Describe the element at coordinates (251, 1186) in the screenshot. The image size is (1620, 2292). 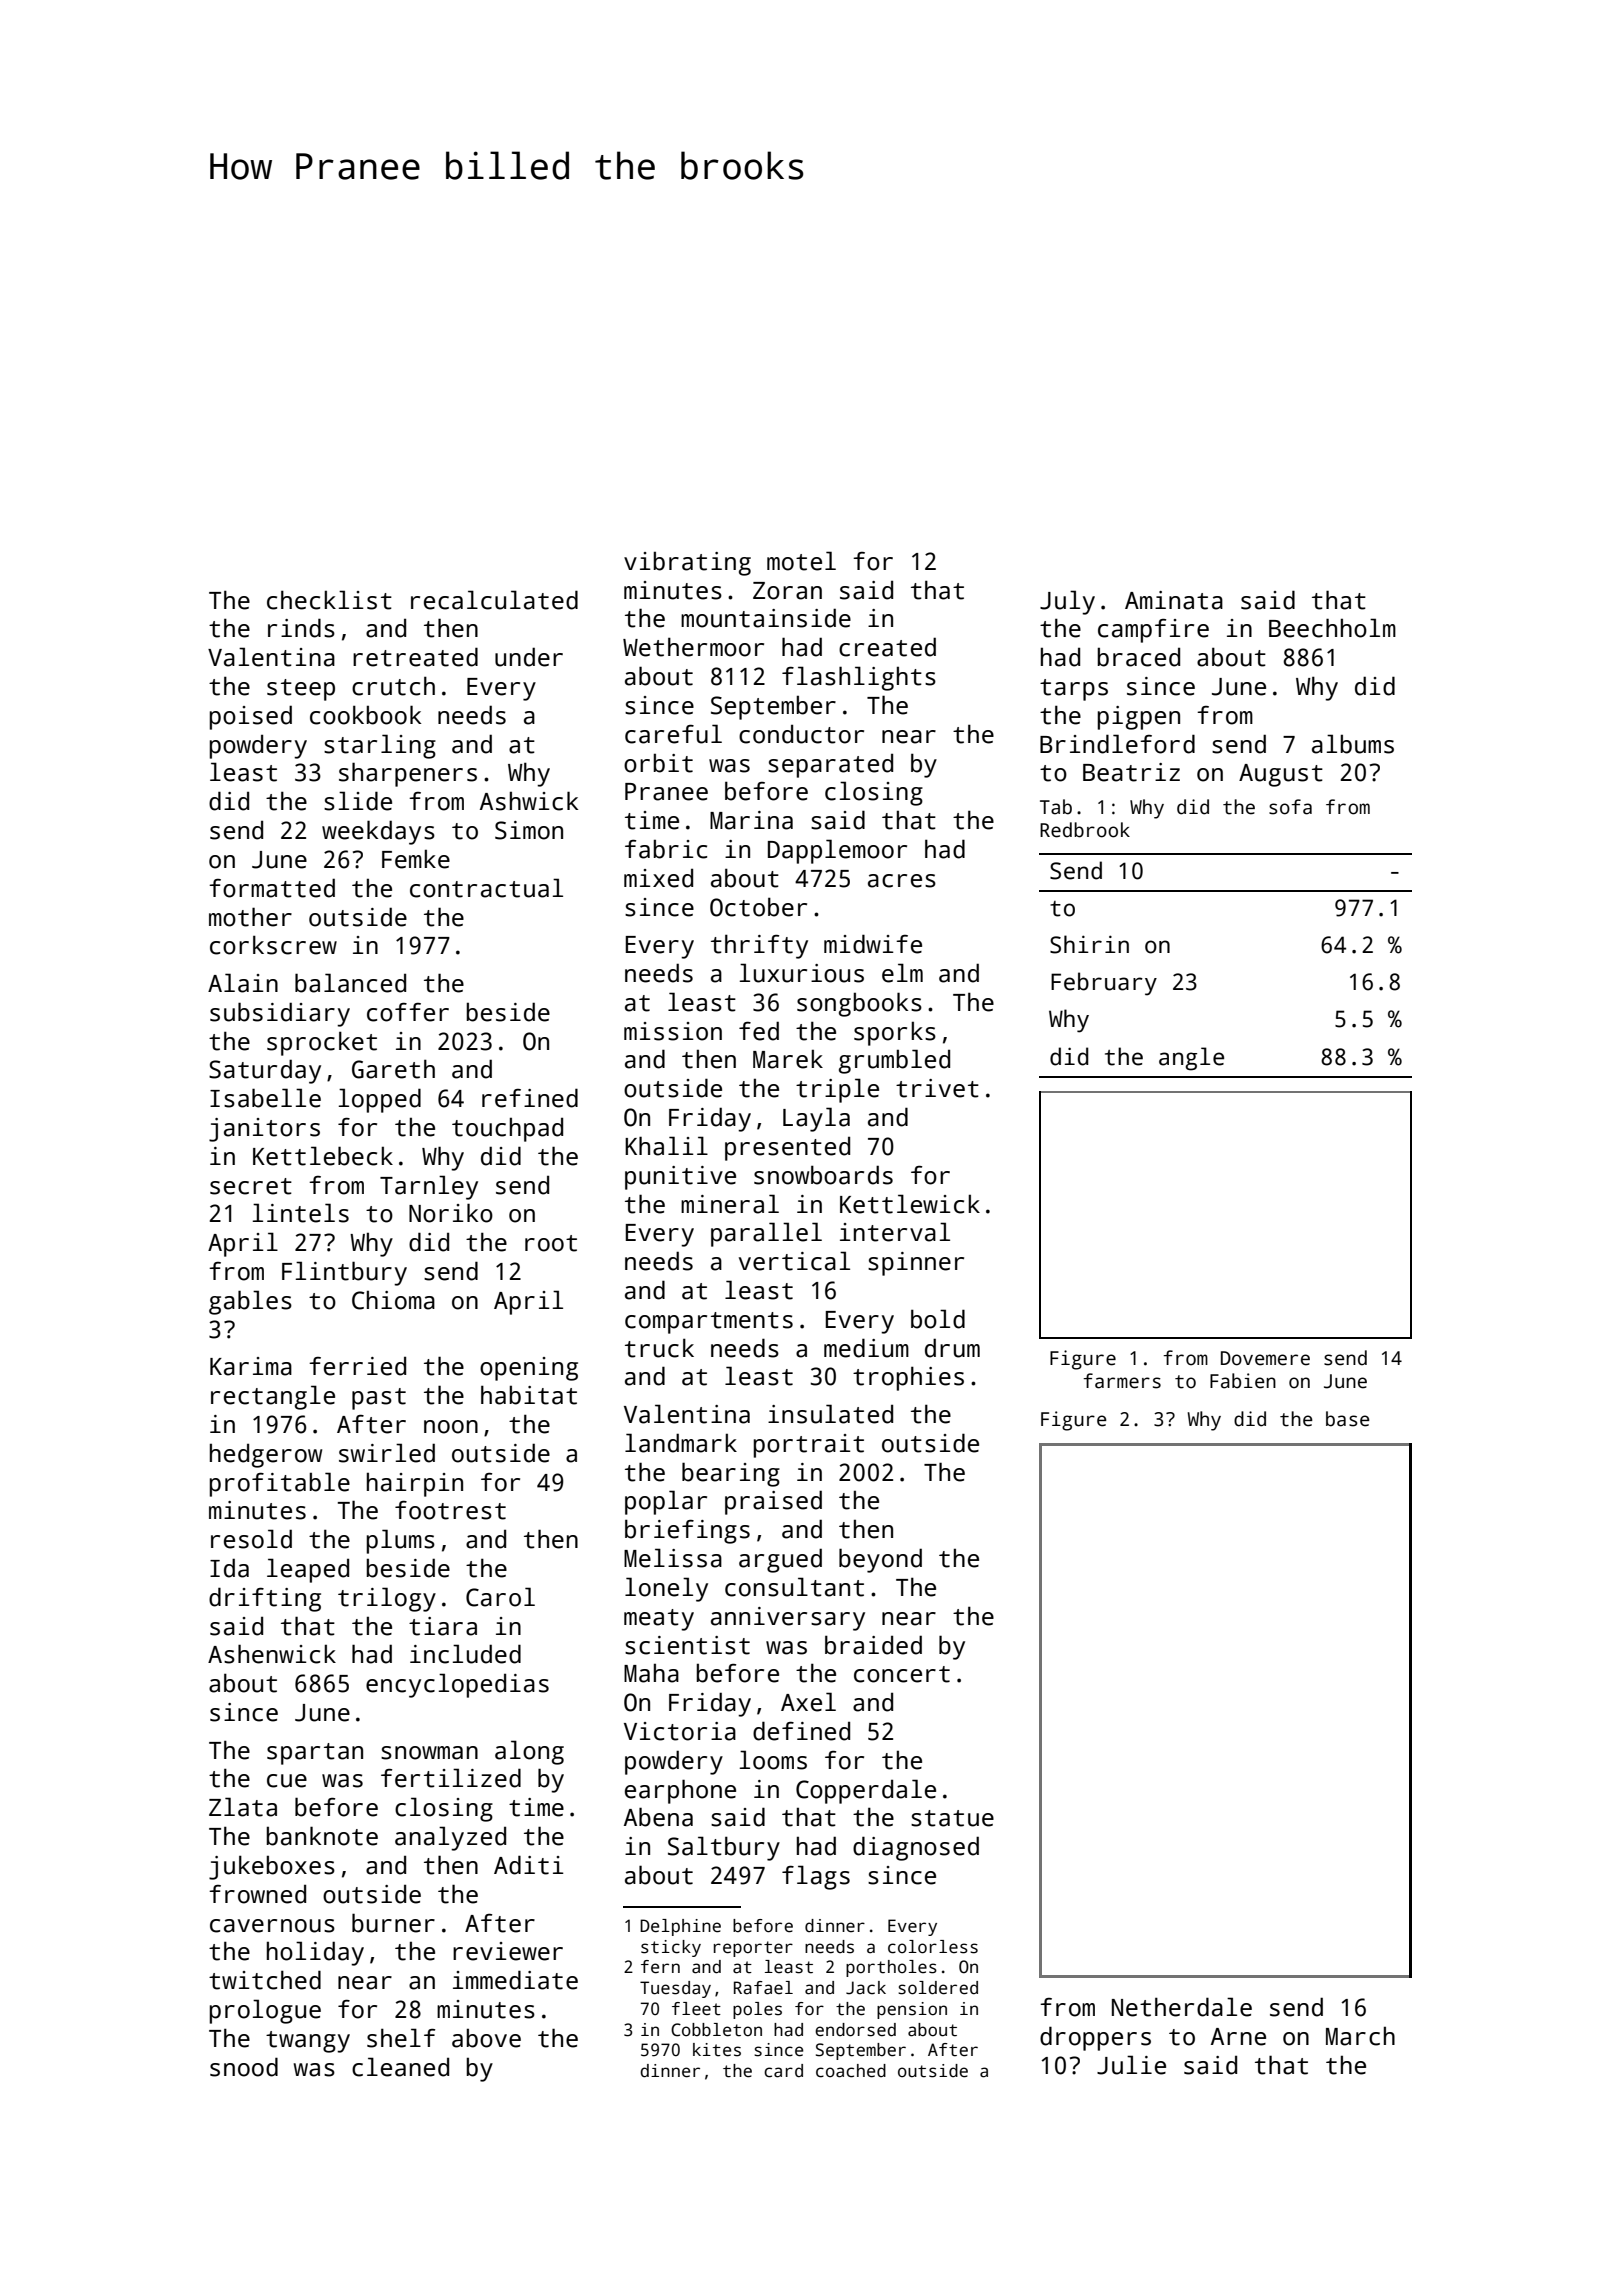
I see `secret` at that location.
